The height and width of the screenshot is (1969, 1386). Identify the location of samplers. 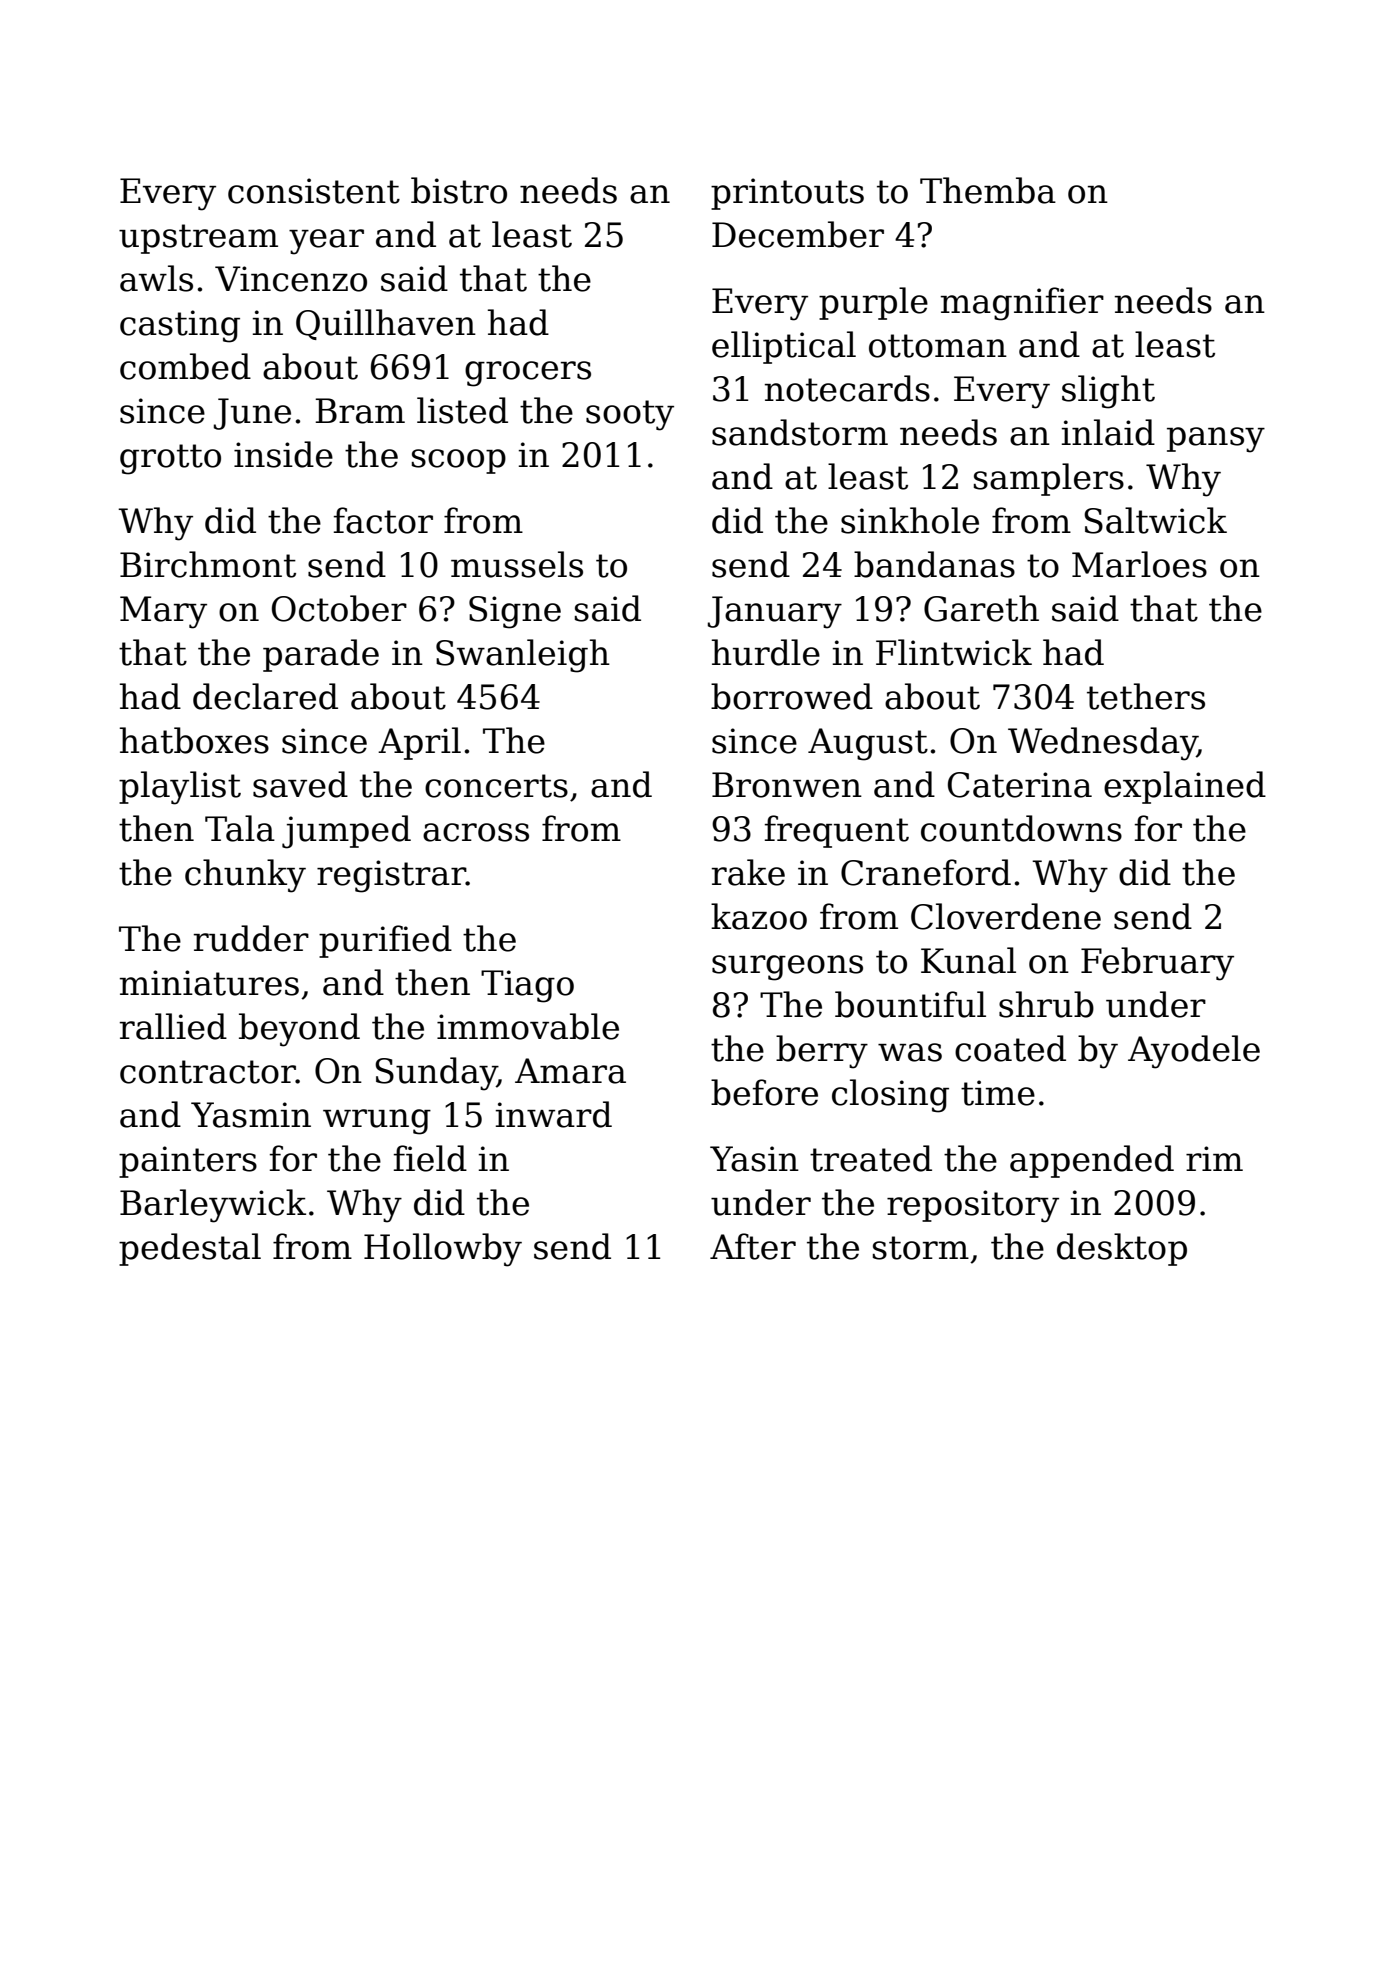
(1049, 479).
